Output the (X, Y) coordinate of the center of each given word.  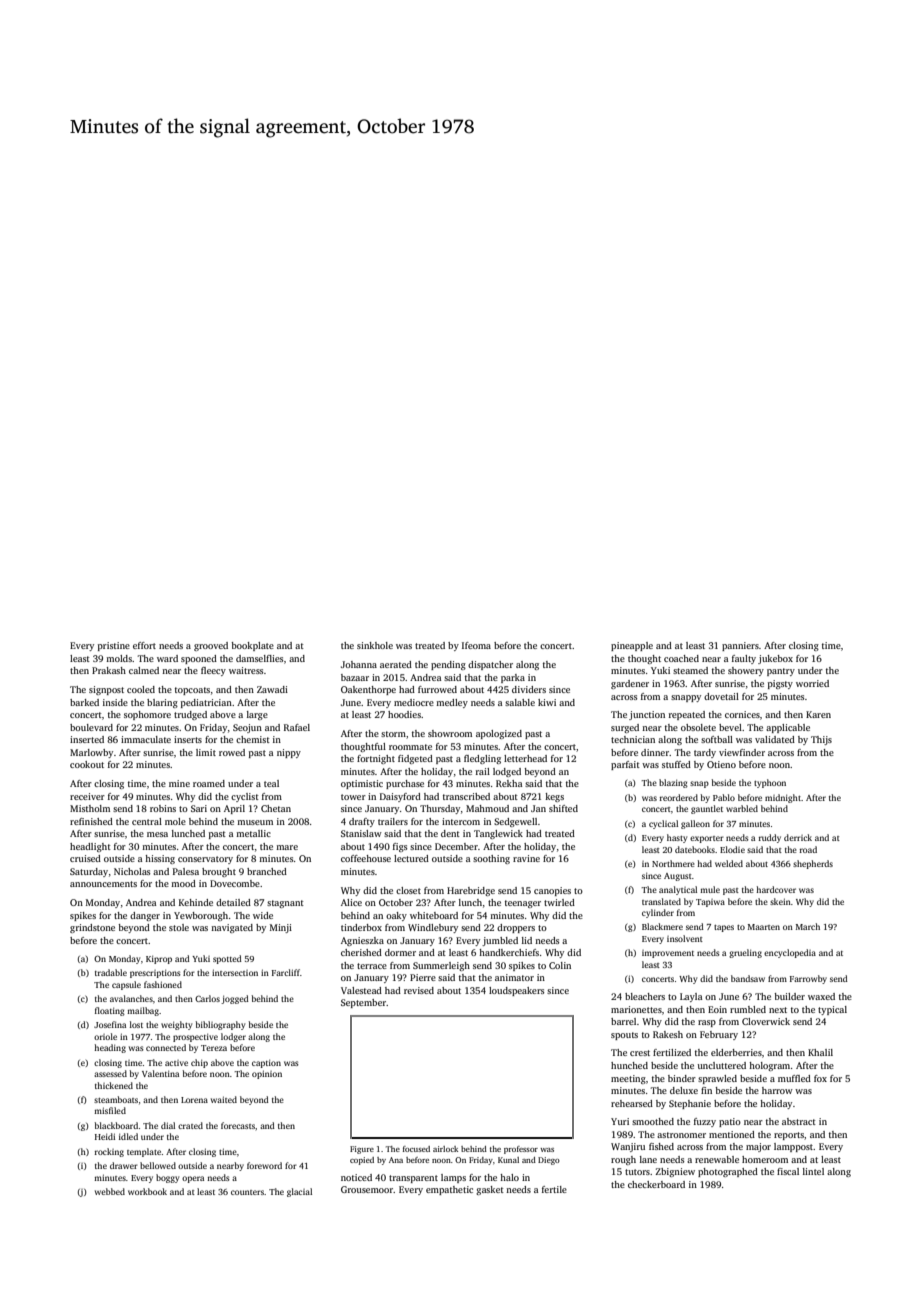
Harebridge (471, 891)
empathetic (449, 1190)
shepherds (813, 864)
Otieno (721, 764)
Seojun (247, 728)
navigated (232, 928)
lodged (507, 772)
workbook (147, 1191)
